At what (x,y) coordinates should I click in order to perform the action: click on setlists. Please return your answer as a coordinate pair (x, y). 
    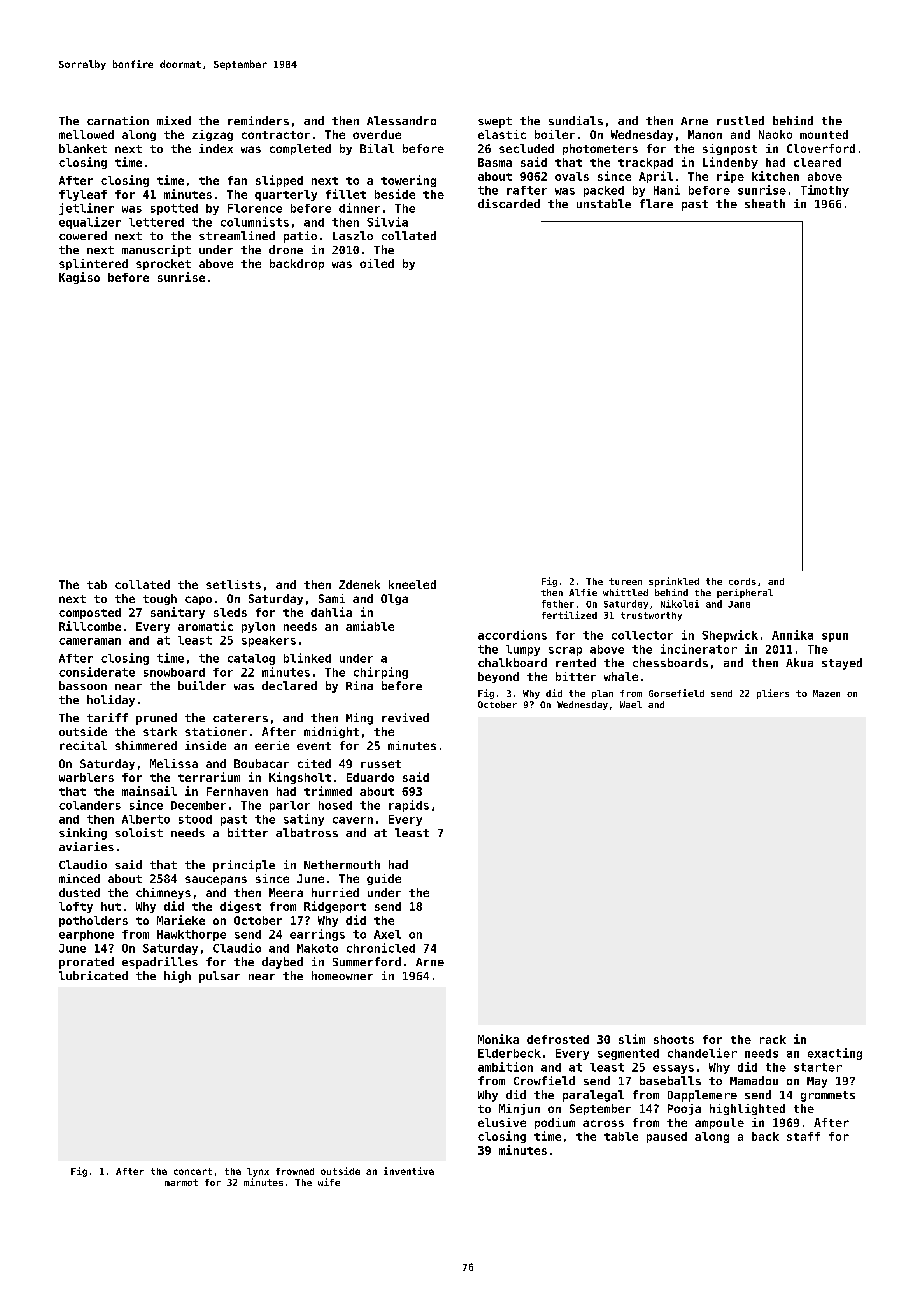
    Looking at the image, I should click on (233, 584).
